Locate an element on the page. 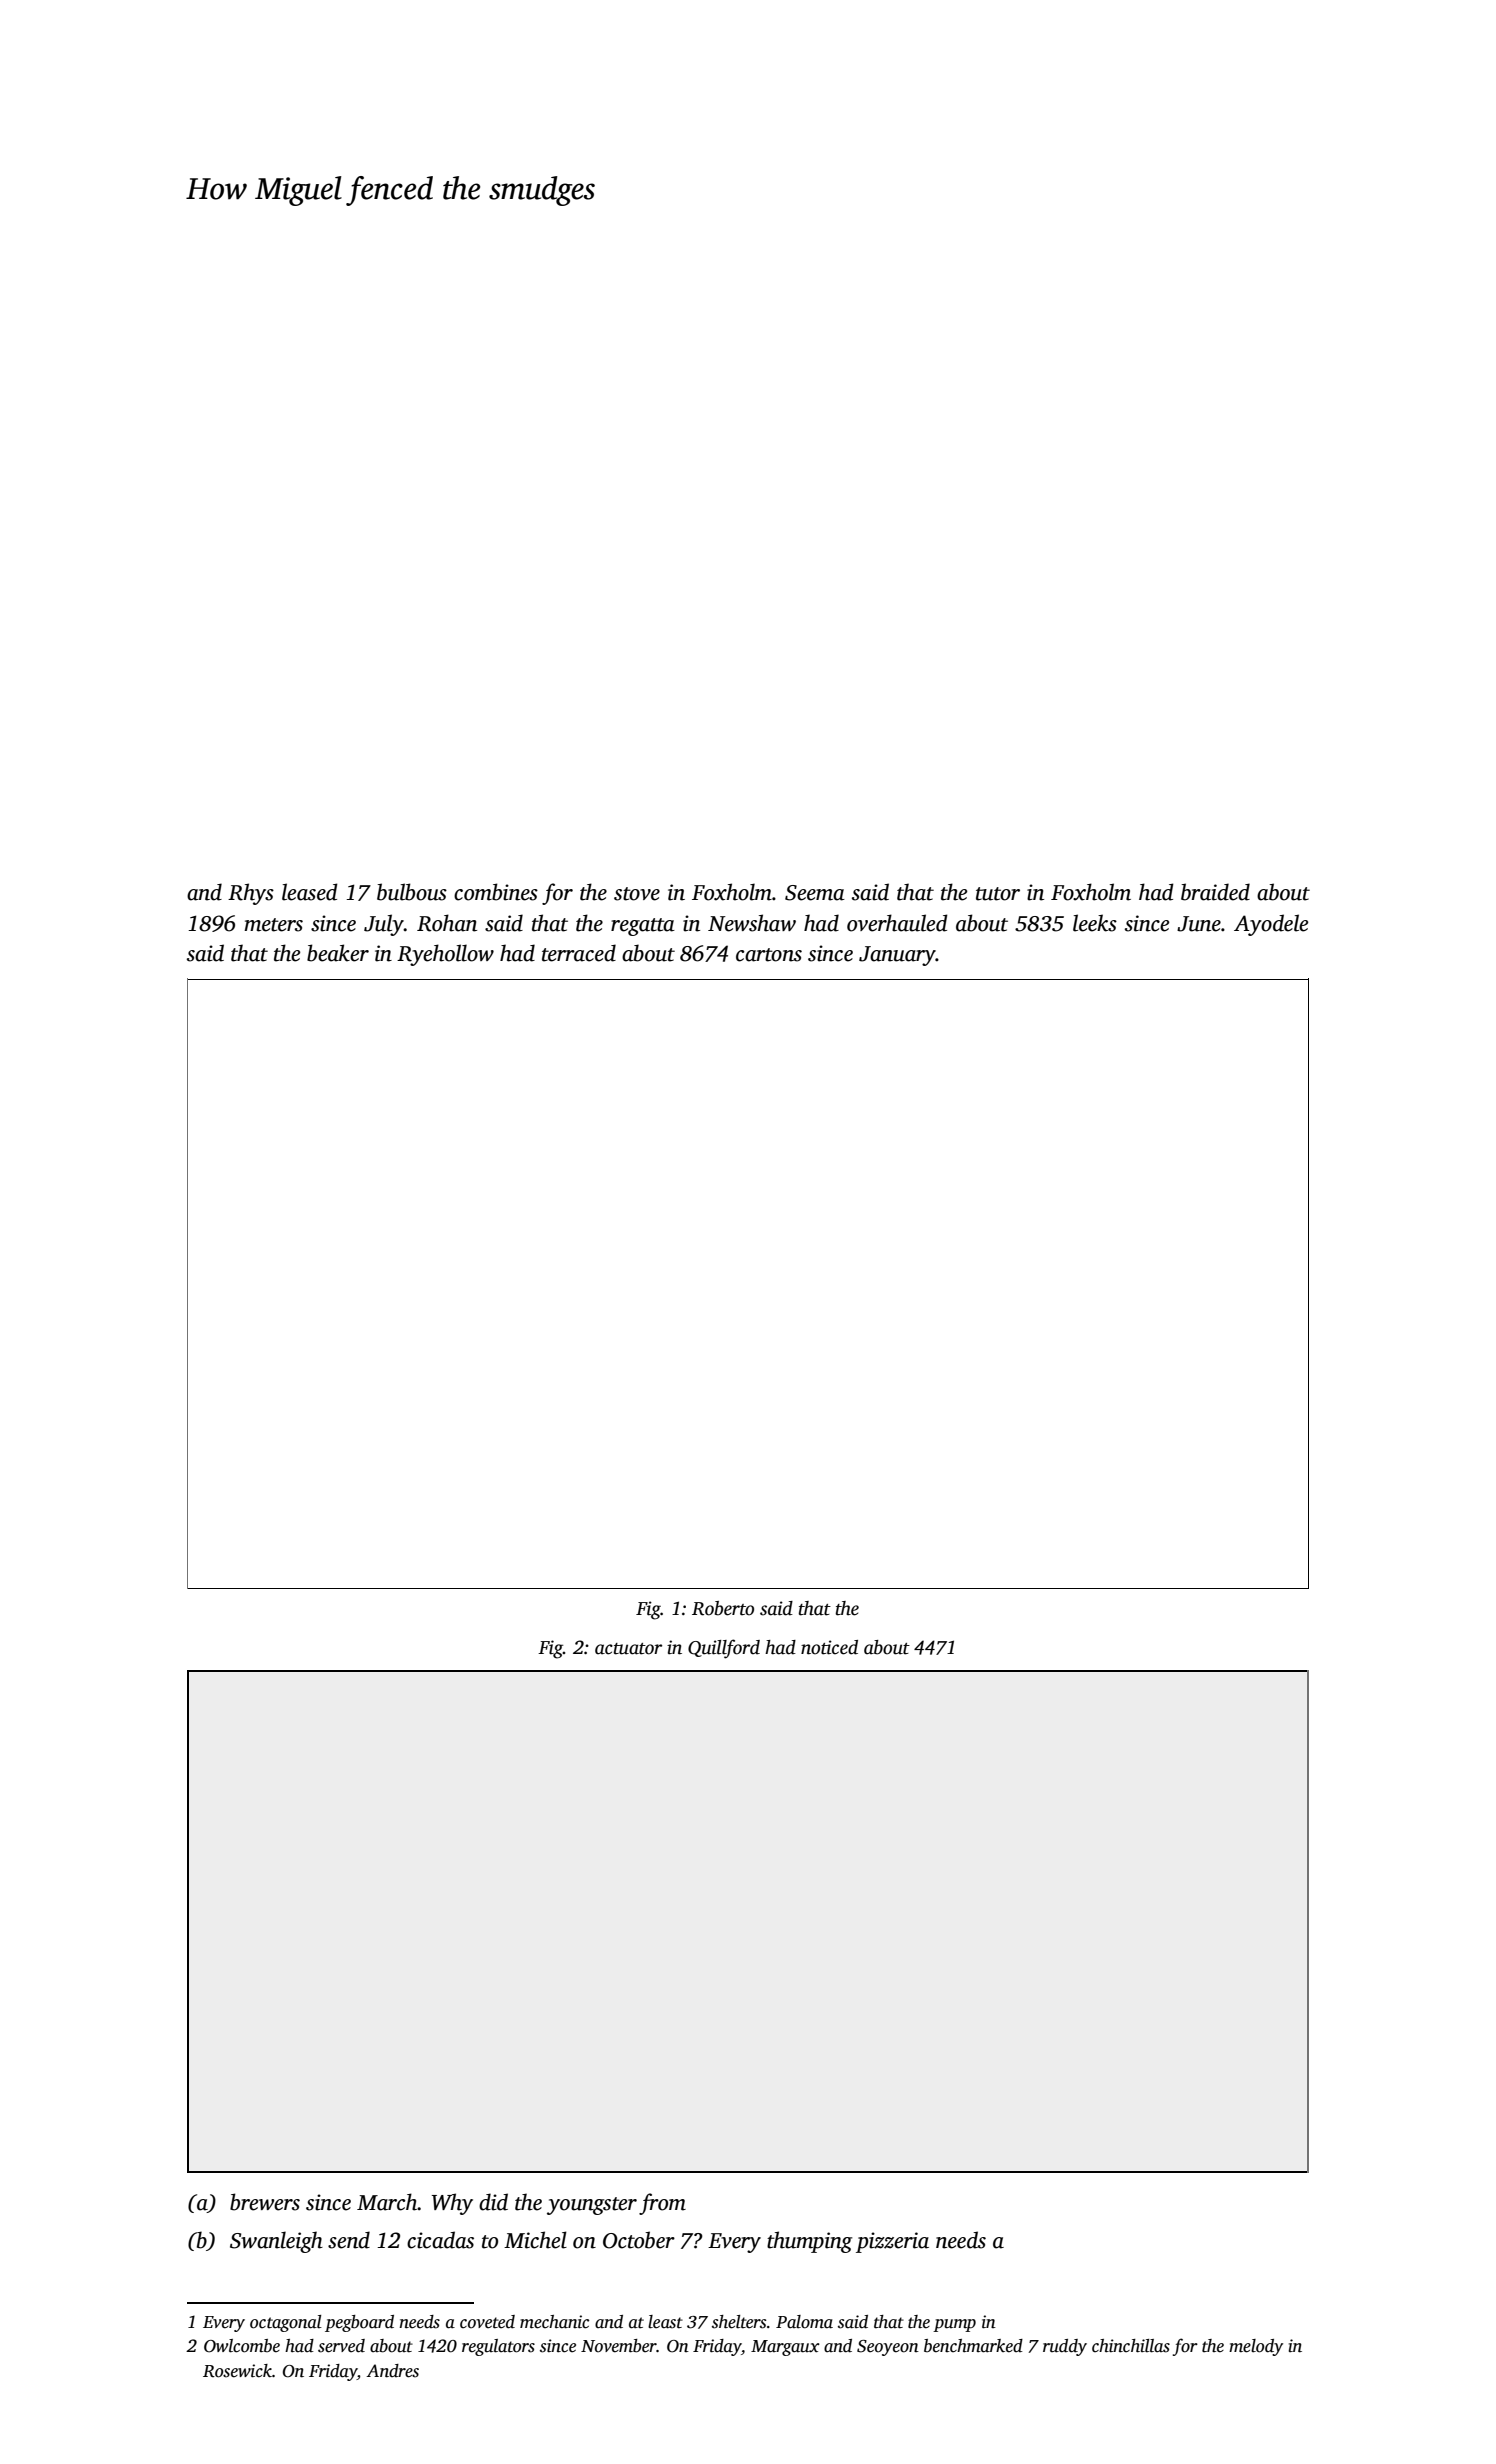 Image resolution: width=1496 pixels, height=2464 pixels. cartons is located at coordinates (769, 955).
